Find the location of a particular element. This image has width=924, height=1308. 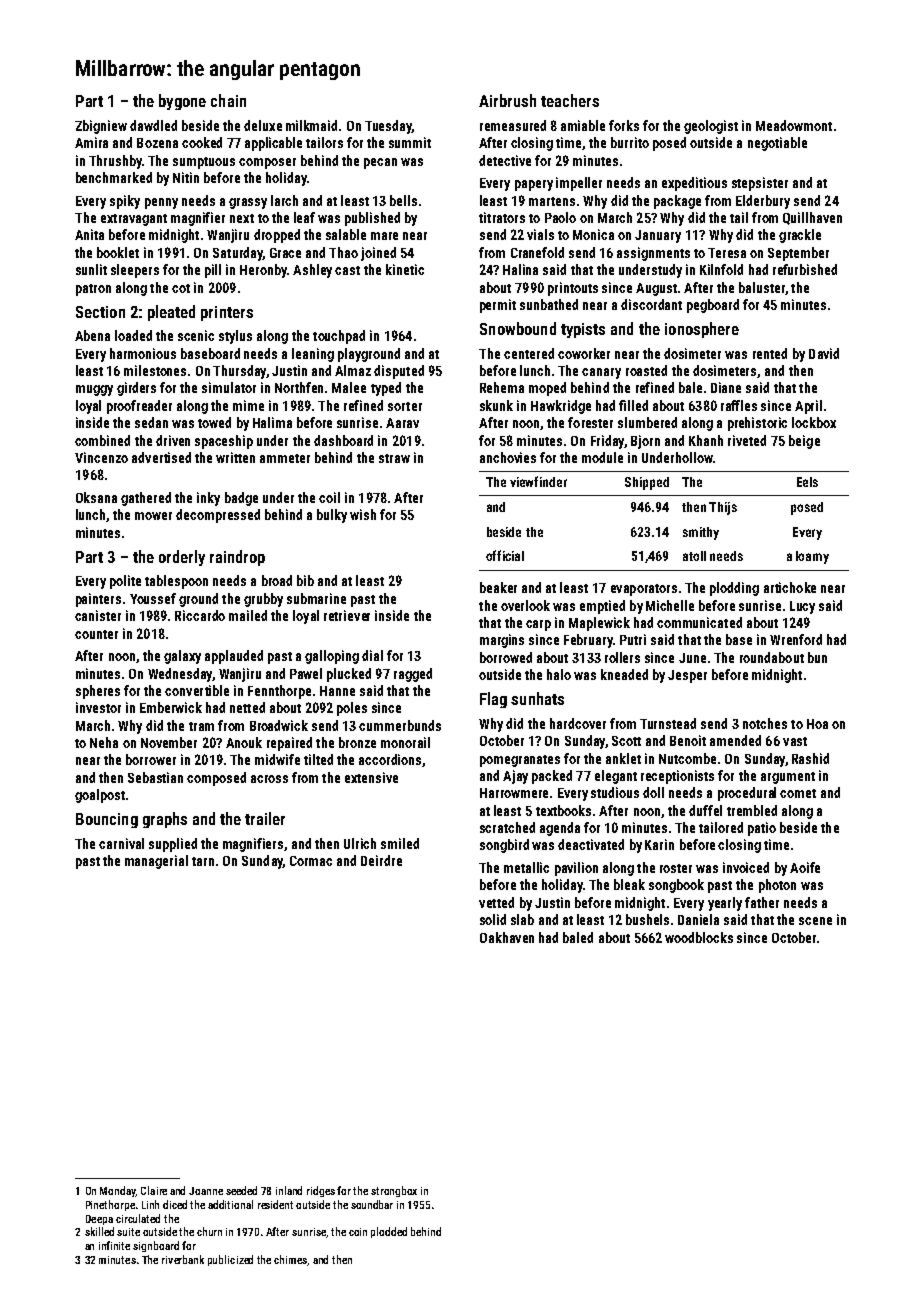

Meadowmont is located at coordinates (794, 125).
